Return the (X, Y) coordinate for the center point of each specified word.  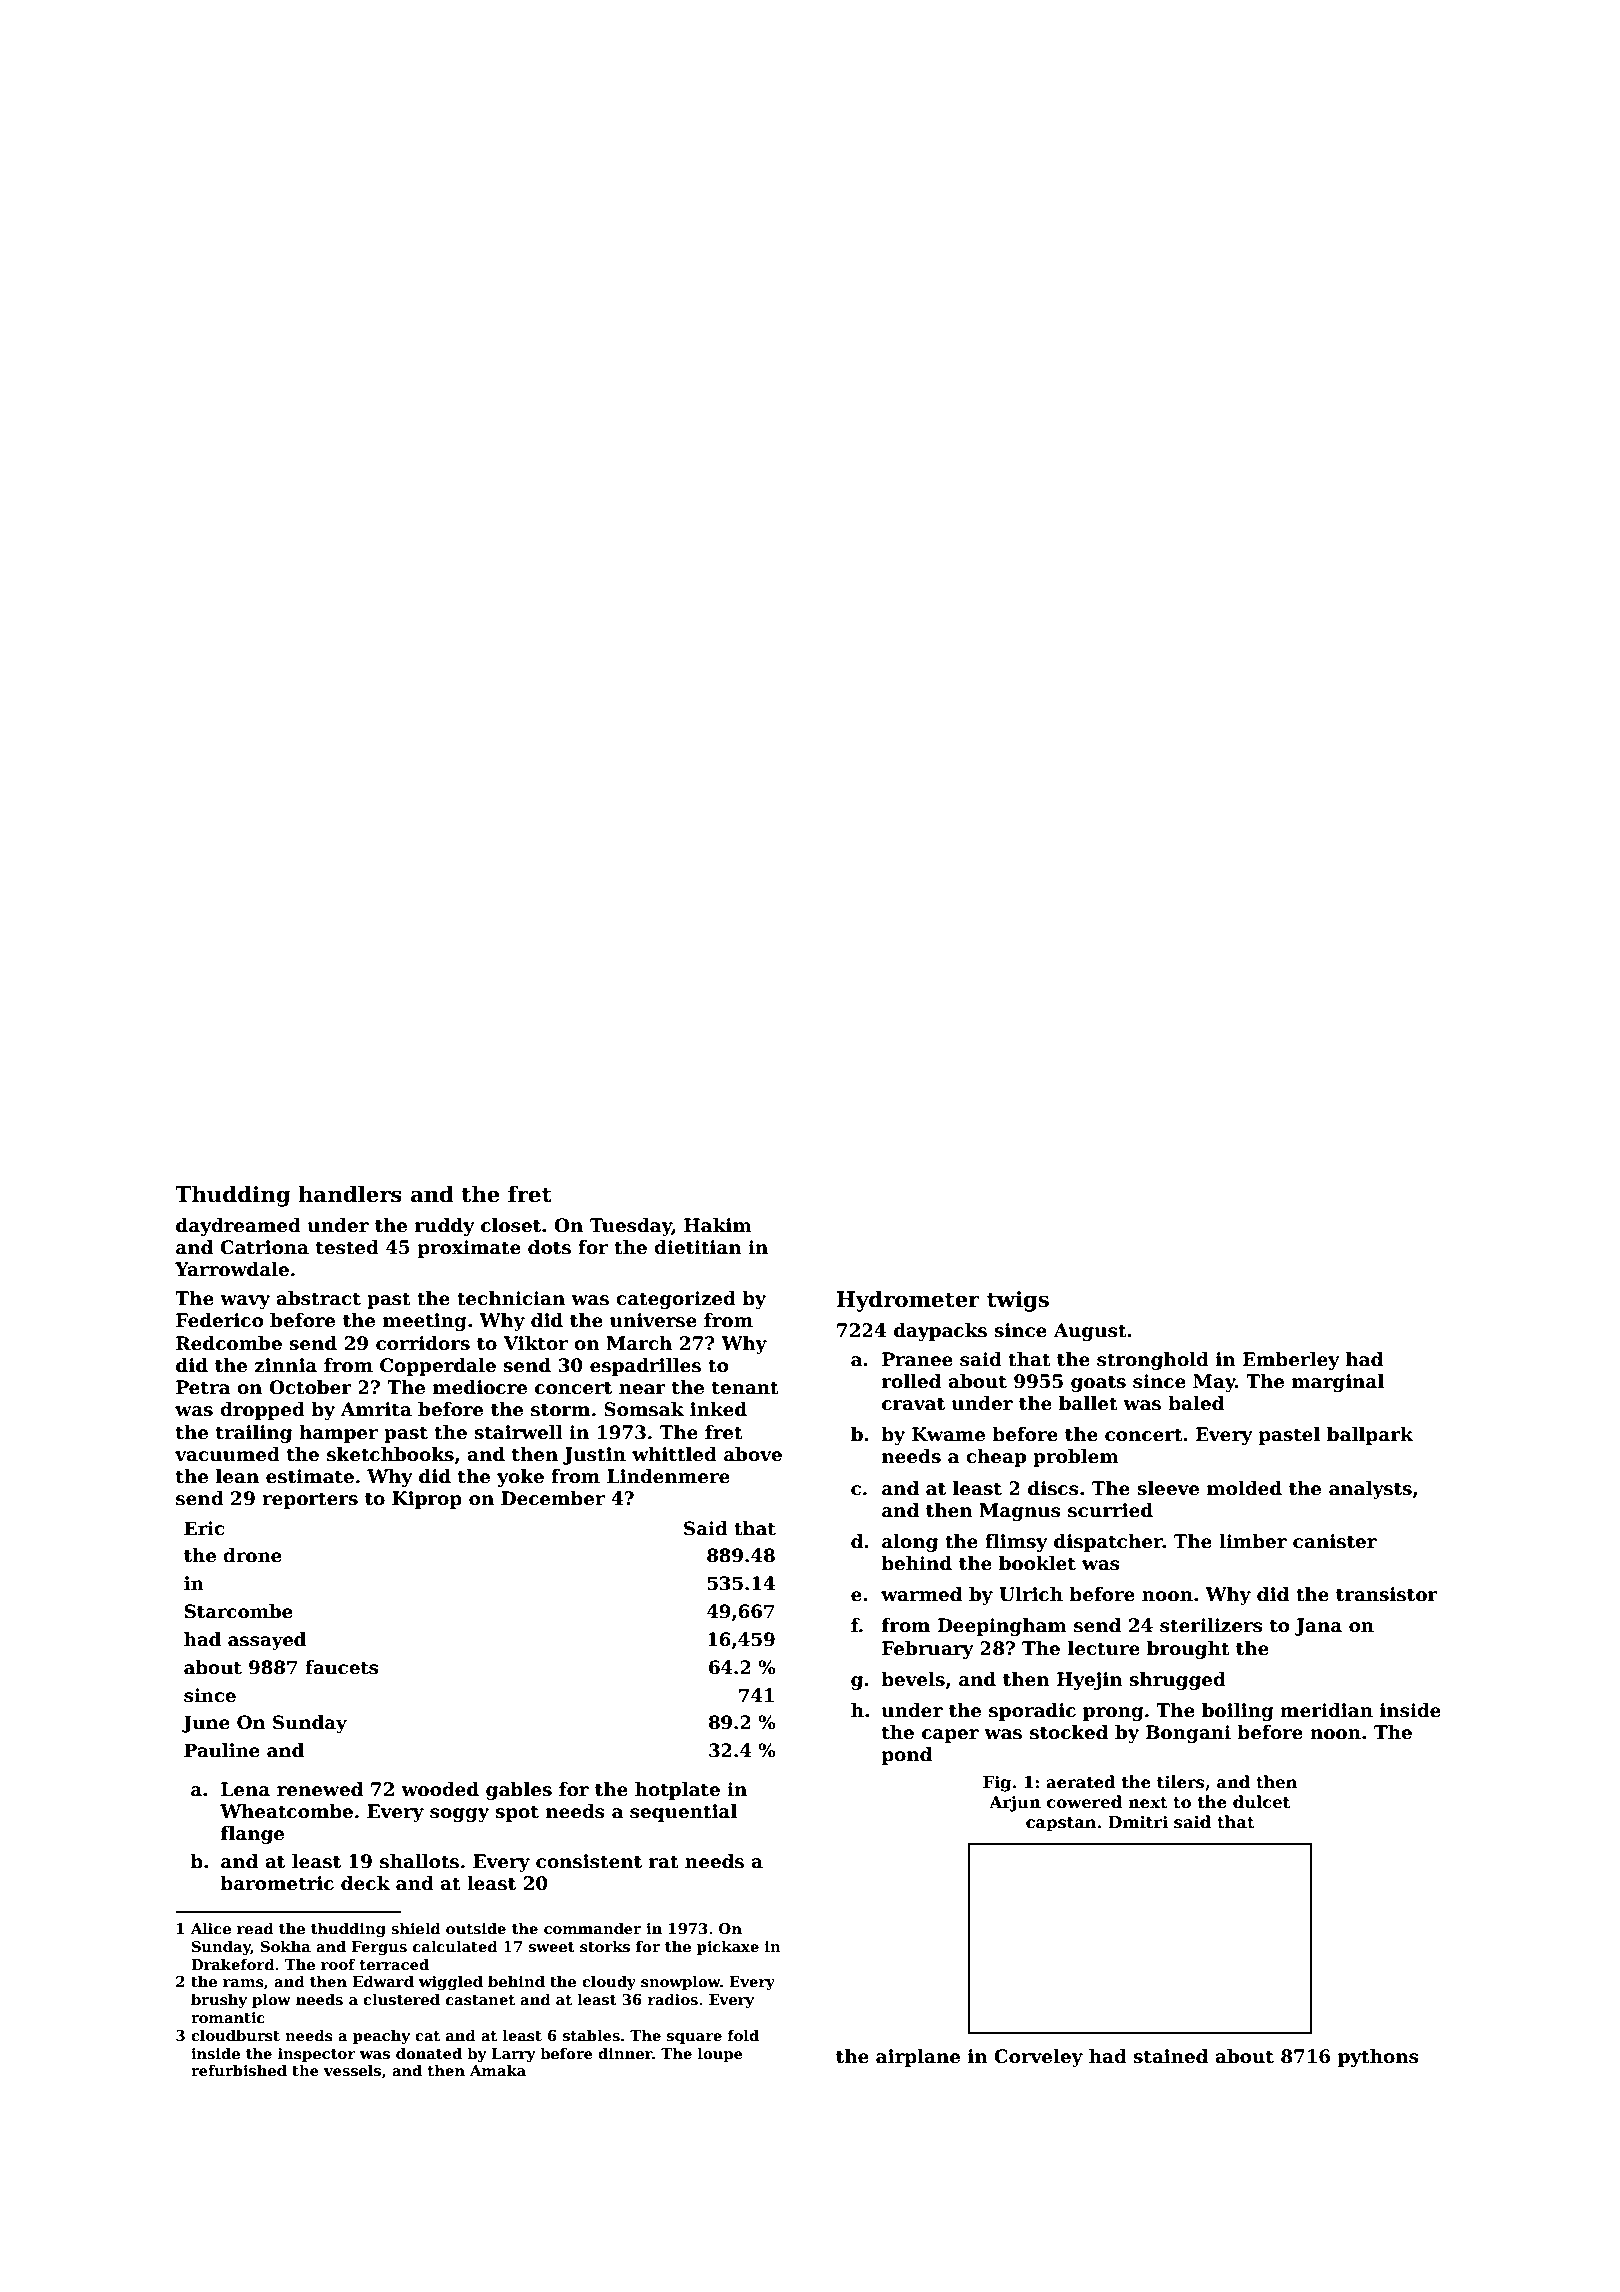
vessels (352, 2070)
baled (1196, 1403)
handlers (350, 1194)
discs (1053, 1488)
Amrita (376, 1409)
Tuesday (631, 1227)
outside (476, 1928)
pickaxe (728, 1947)
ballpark (1370, 1436)
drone (252, 1555)
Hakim (718, 1225)
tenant (745, 1388)
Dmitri (1138, 1822)
